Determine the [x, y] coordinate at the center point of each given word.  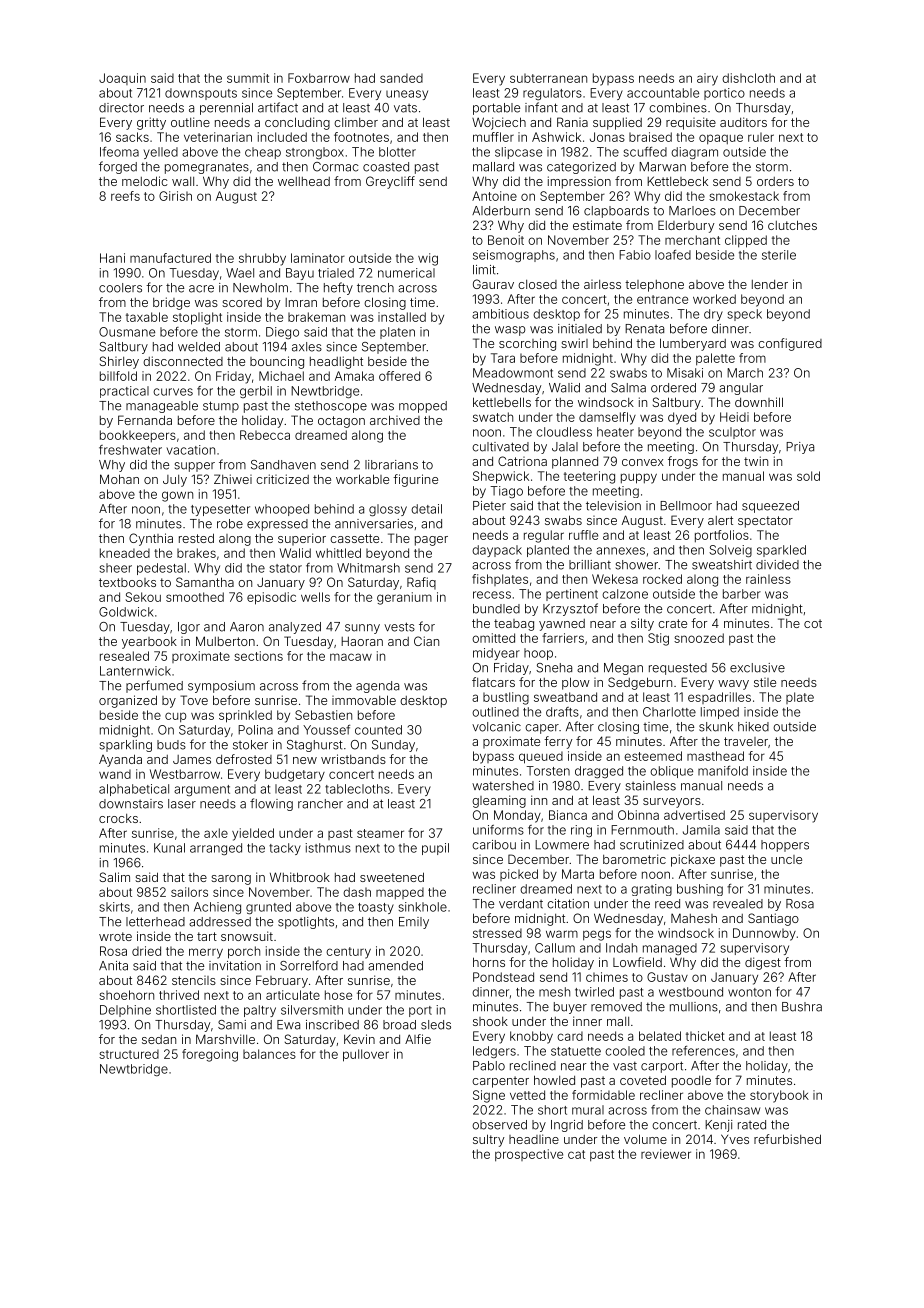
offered [399, 376]
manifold [723, 771]
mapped [400, 893]
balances [269, 1054]
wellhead [304, 181]
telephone [654, 286]
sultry [489, 1140]
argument [202, 790]
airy [707, 79]
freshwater [130, 450]
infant [541, 107]
